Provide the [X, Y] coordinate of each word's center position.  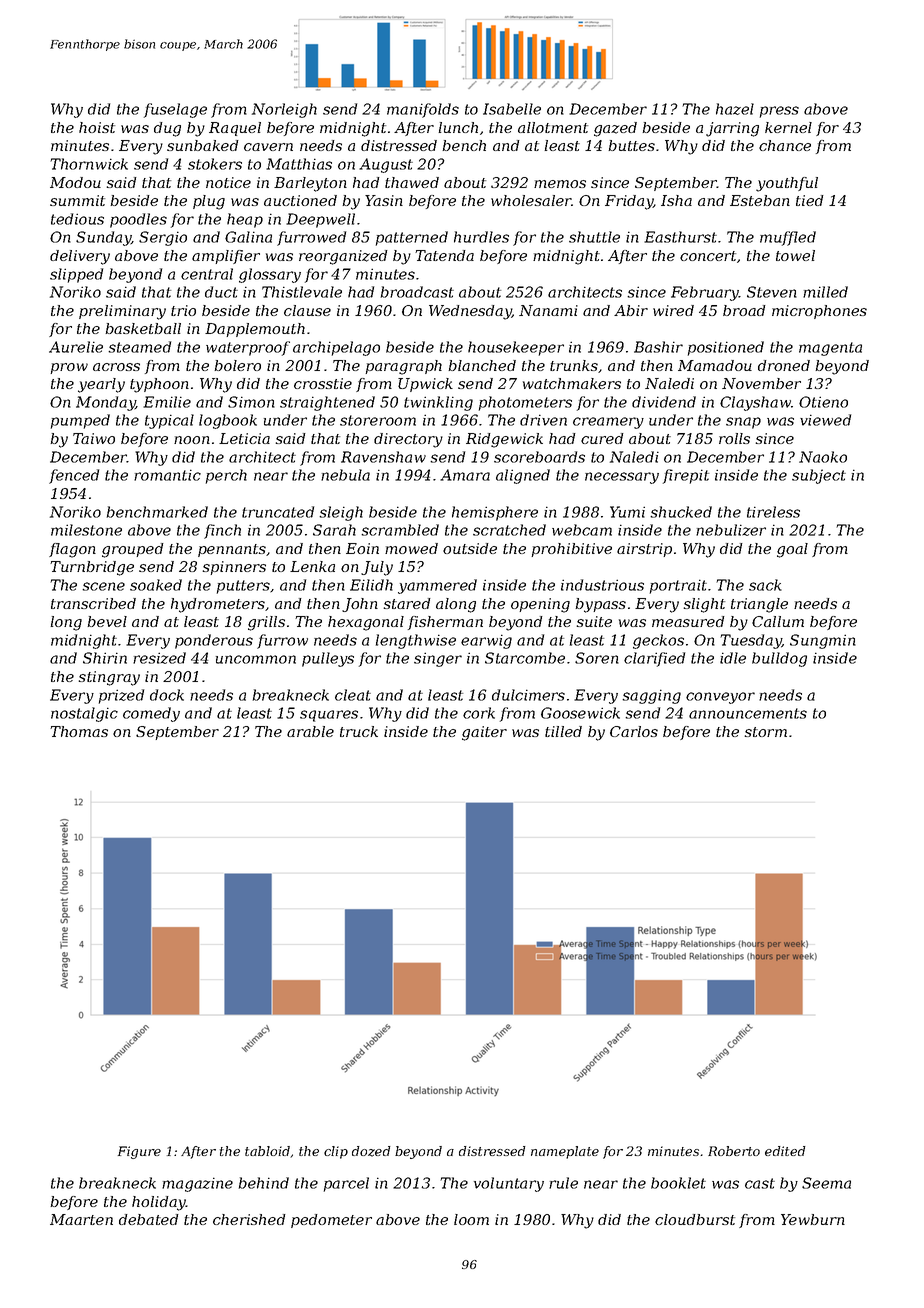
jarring [732, 129]
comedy [151, 714]
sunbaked [203, 145]
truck [359, 731]
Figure [139, 1152]
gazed [615, 129]
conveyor [720, 698]
